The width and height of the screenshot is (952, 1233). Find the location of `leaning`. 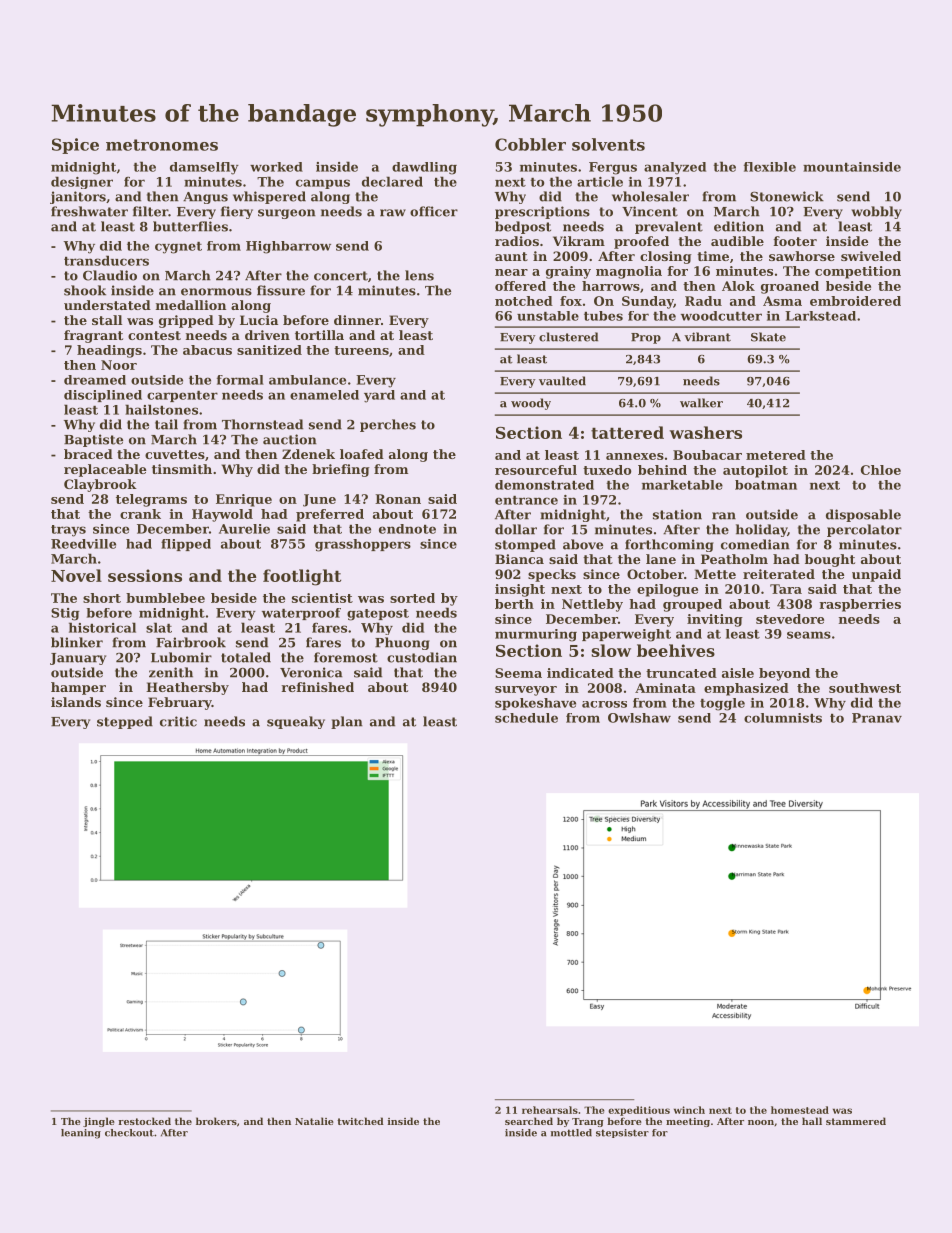

leaning is located at coordinates (81, 1134).
